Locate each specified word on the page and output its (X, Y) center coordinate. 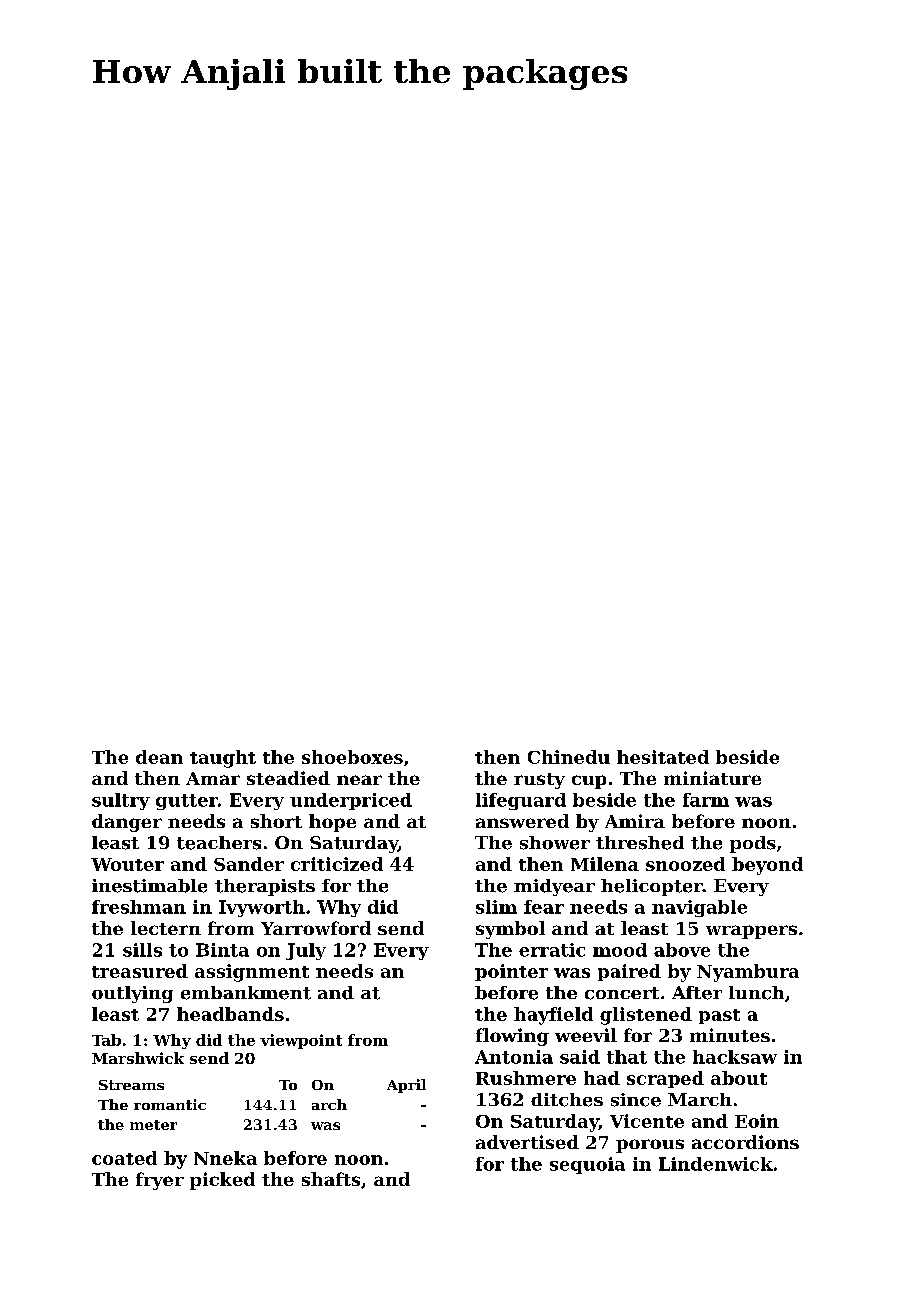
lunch (756, 993)
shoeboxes (352, 757)
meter (153, 1125)
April (406, 1086)
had (602, 1078)
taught (223, 759)
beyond (767, 866)
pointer (511, 972)
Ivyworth (262, 908)
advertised (527, 1142)
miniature (712, 778)
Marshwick (138, 1058)
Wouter (127, 864)
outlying (132, 994)
